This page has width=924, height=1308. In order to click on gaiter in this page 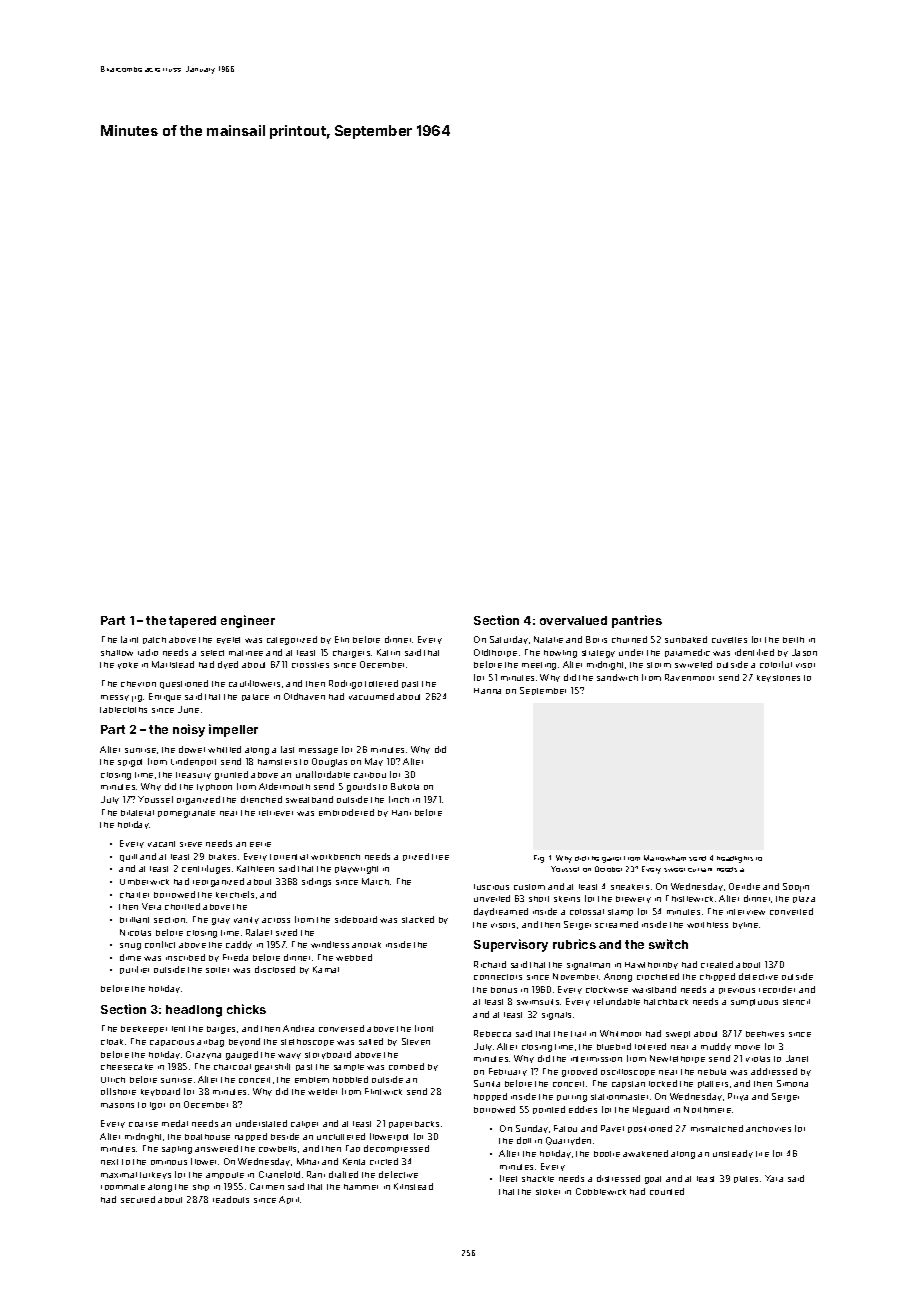, I will do `click(611, 860)`.
